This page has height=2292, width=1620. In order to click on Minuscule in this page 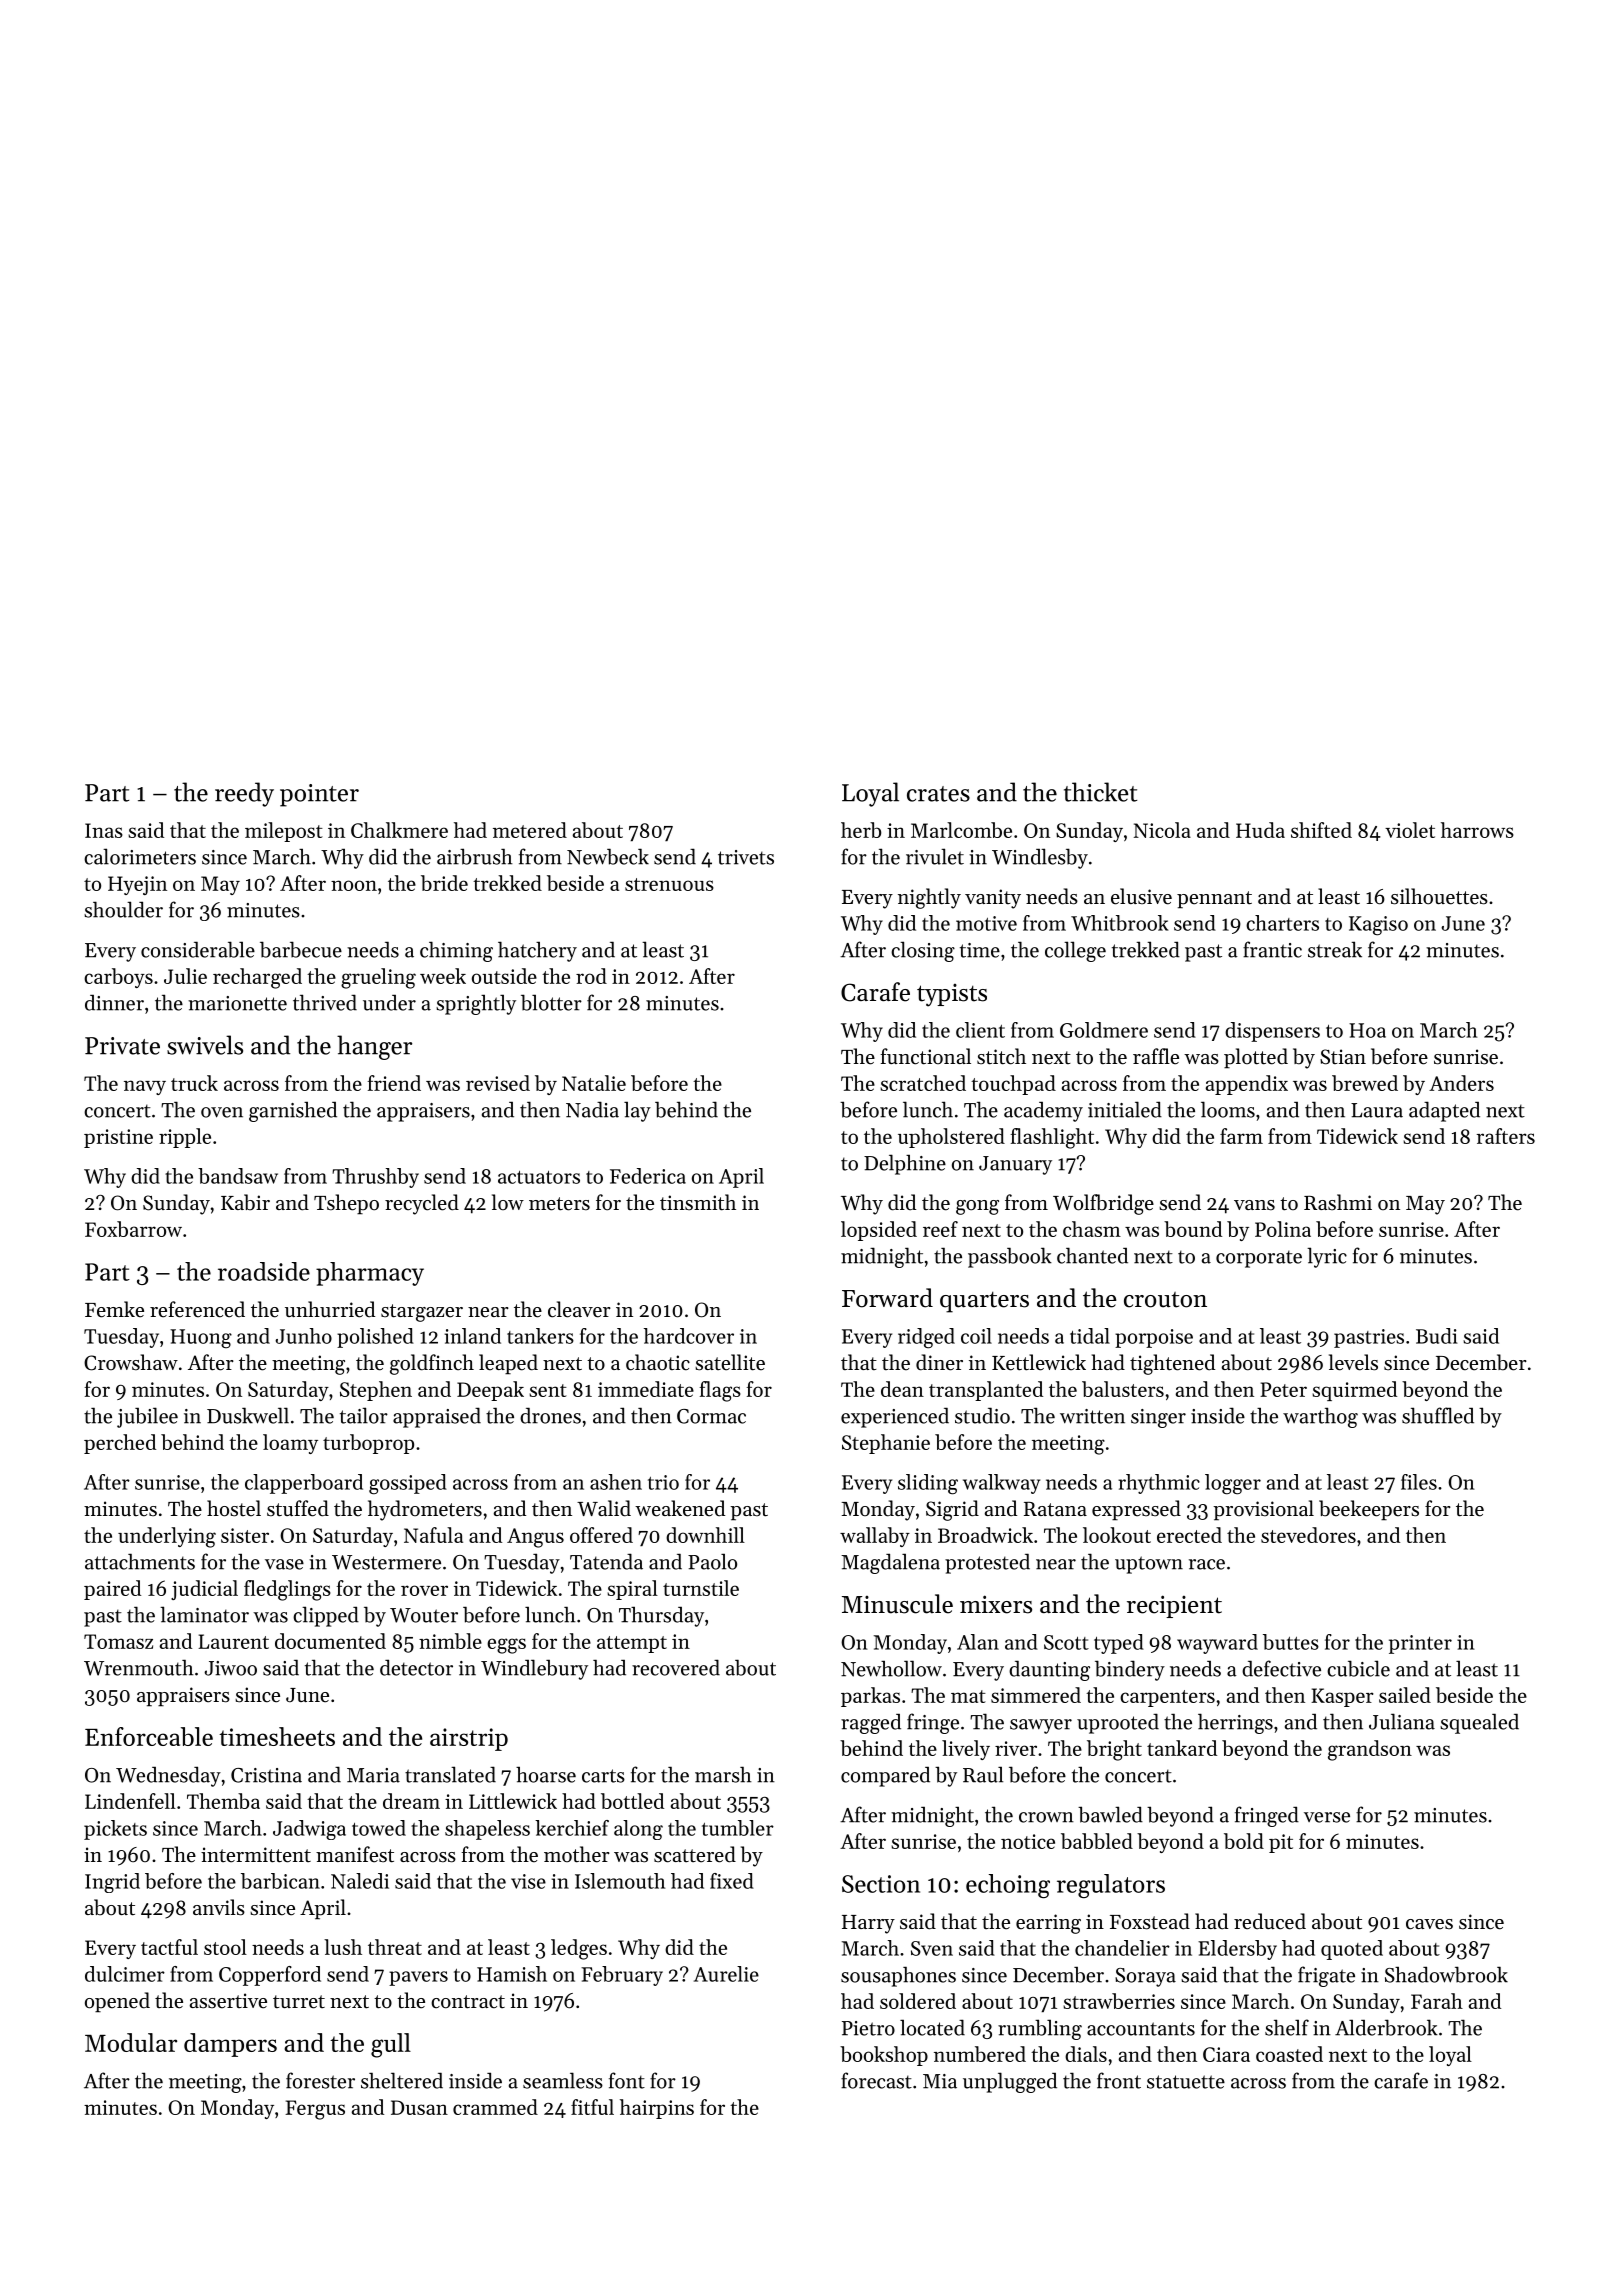, I will do `click(897, 1604)`.
